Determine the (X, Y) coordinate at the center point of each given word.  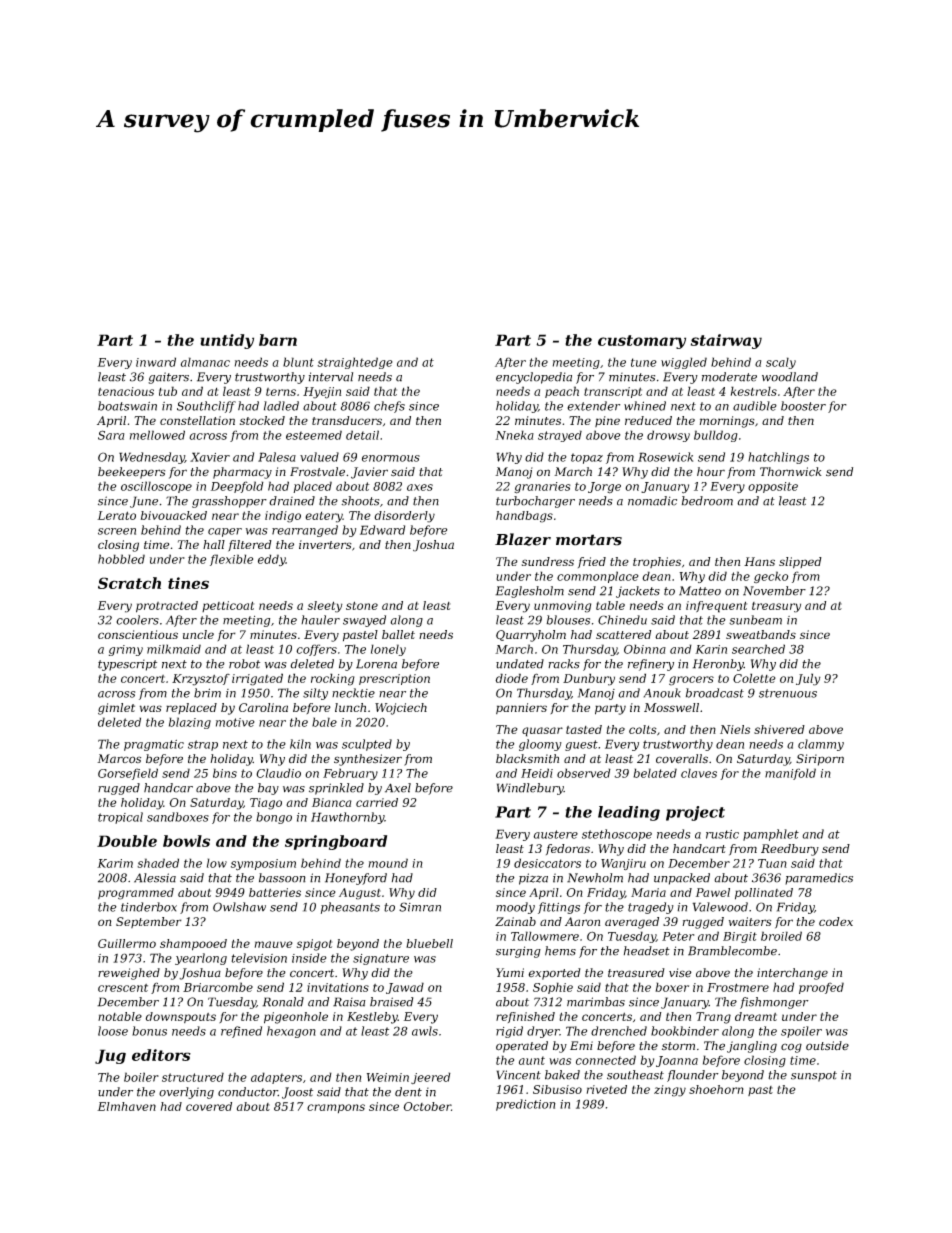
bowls (186, 841)
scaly (781, 363)
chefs (389, 407)
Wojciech (401, 709)
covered (209, 1106)
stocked (262, 420)
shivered (779, 729)
